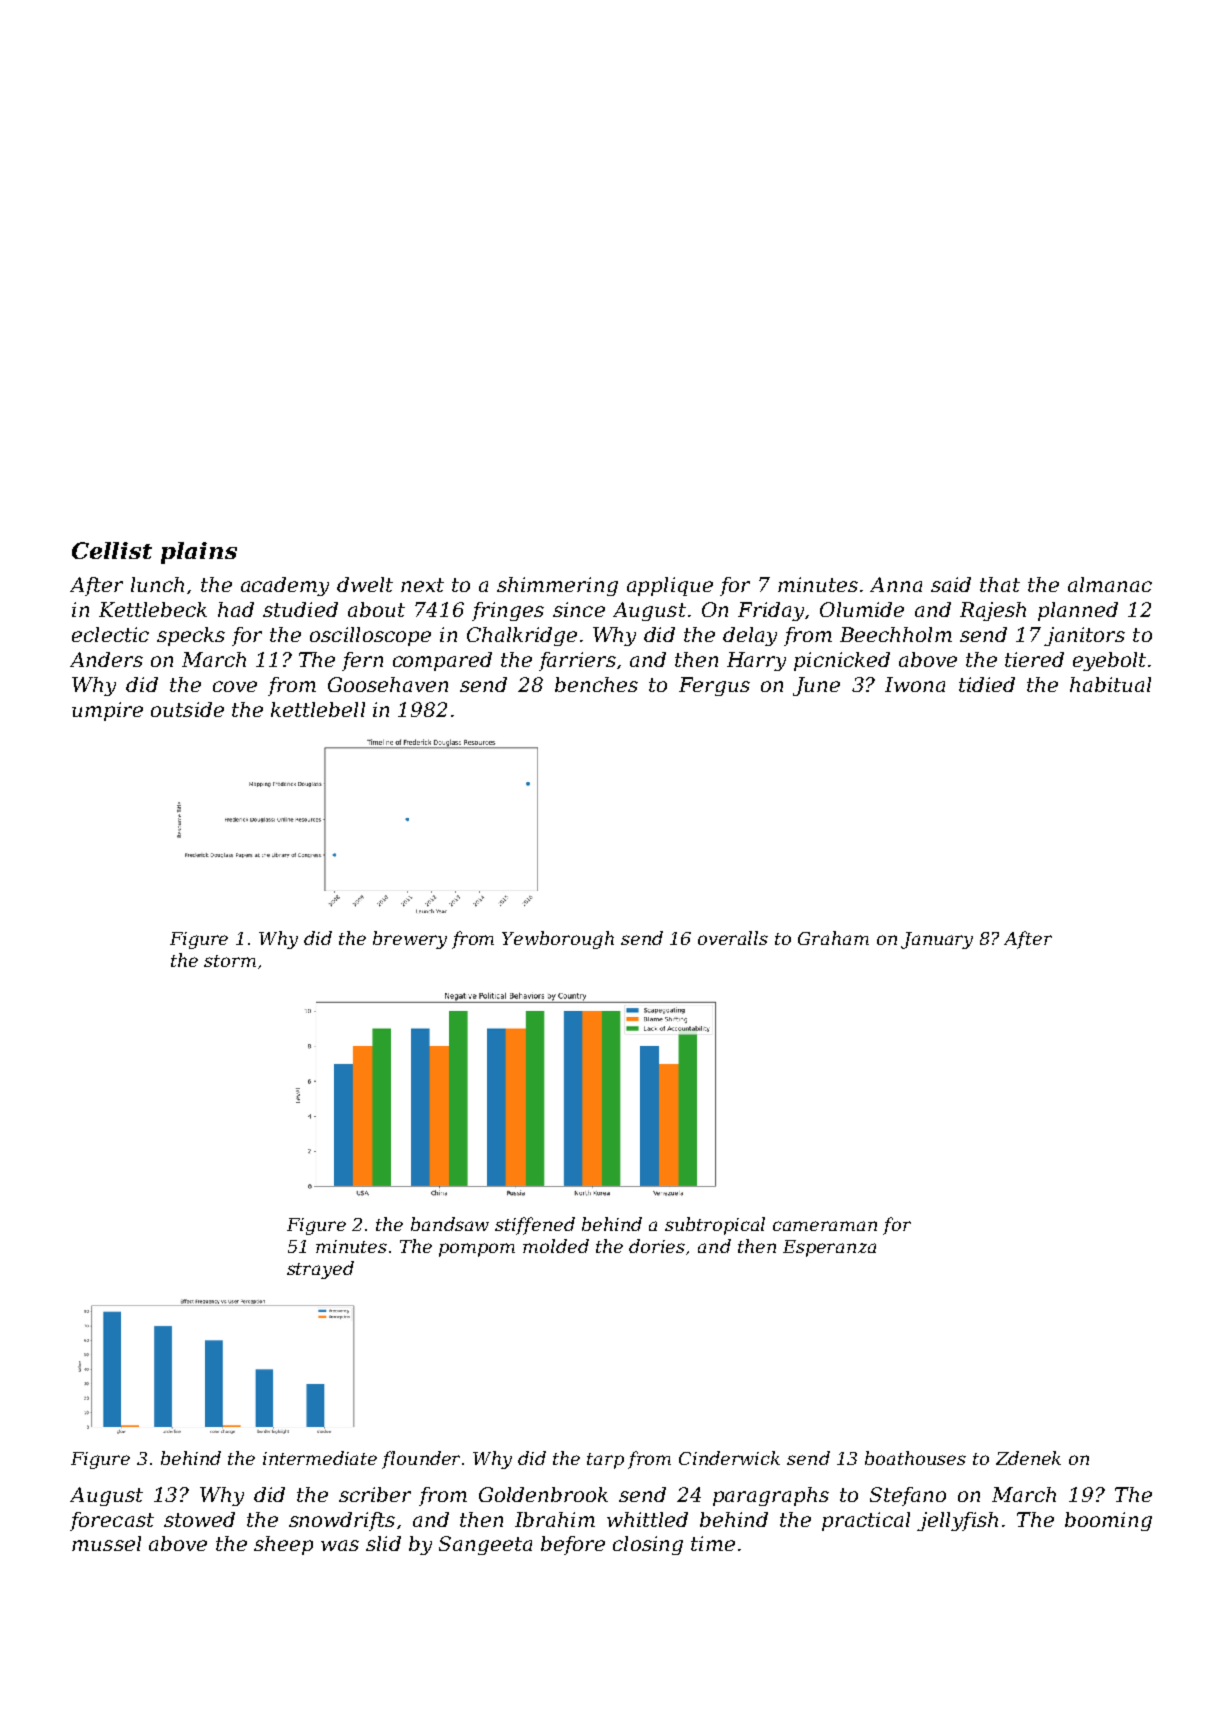 This screenshot has height=1731, width=1224. Describe the element at coordinates (670, 586) in the screenshot. I see `applique` at that location.
